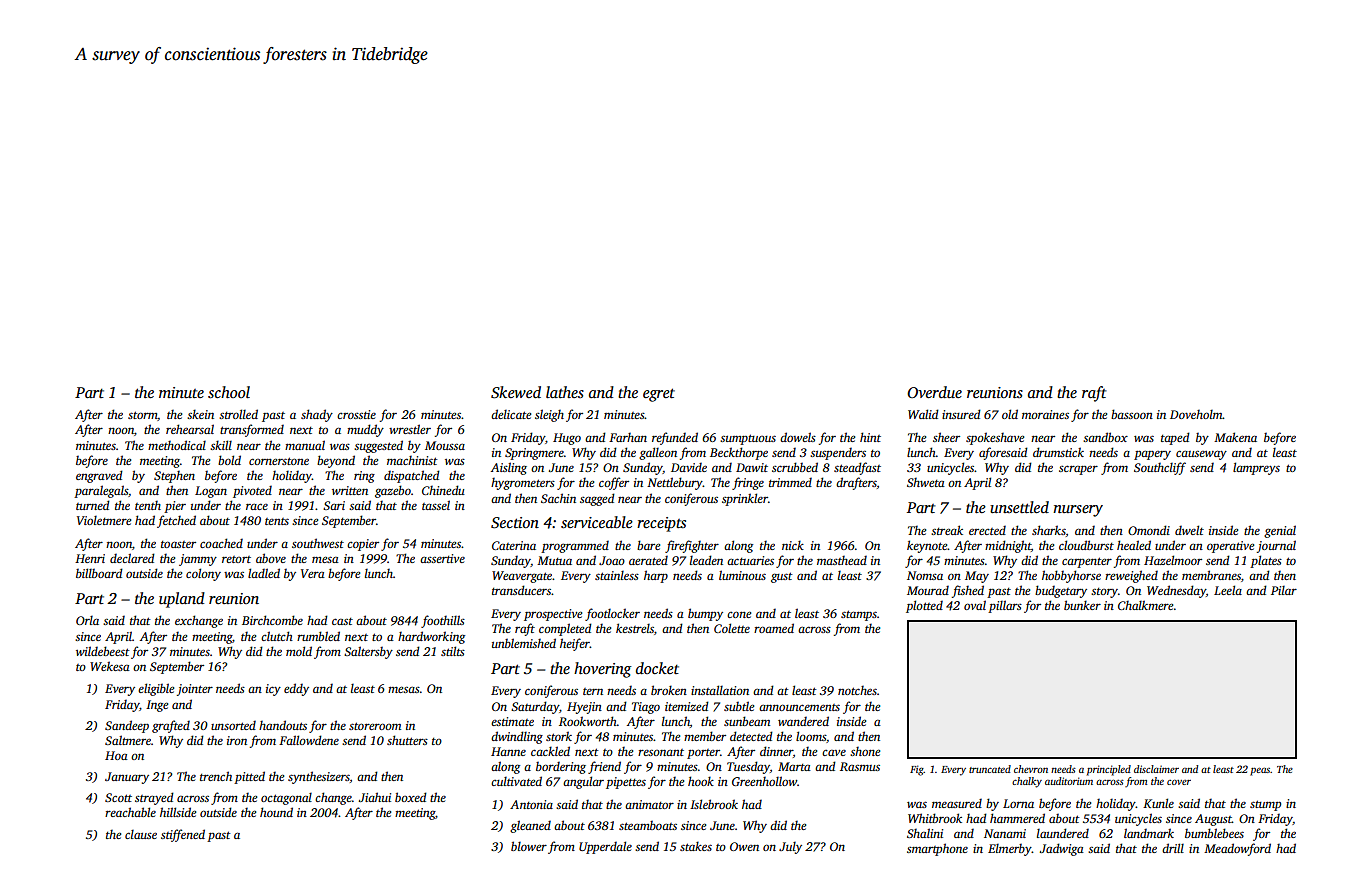 This image has width=1372, height=887. What do you see at coordinates (659, 395) in the image?
I see `egret` at bounding box center [659, 395].
